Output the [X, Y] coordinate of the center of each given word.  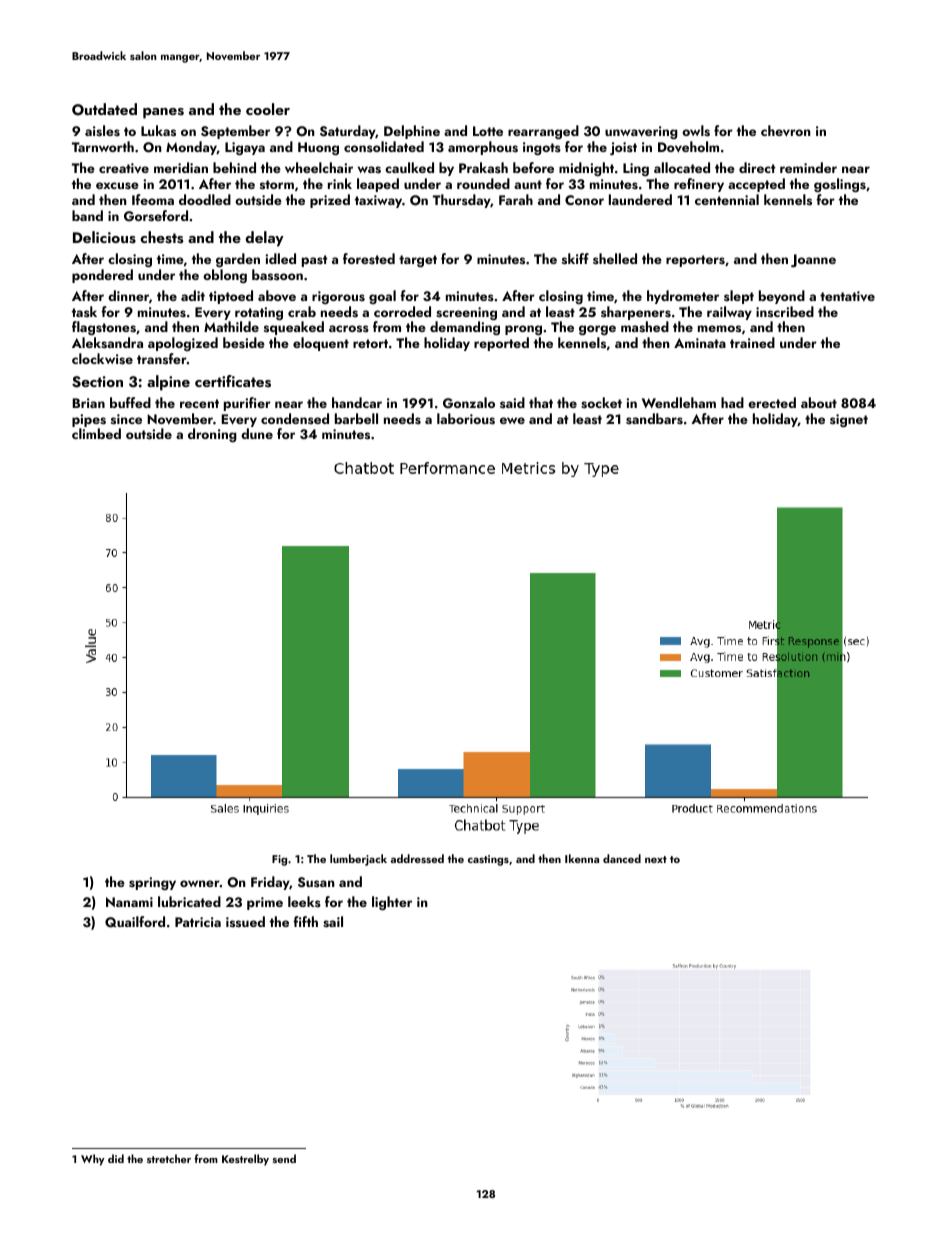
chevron [786, 131]
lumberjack [358, 860]
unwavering [641, 132]
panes [163, 113]
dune [257, 433]
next [656, 859]
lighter [392, 903]
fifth [305, 921]
